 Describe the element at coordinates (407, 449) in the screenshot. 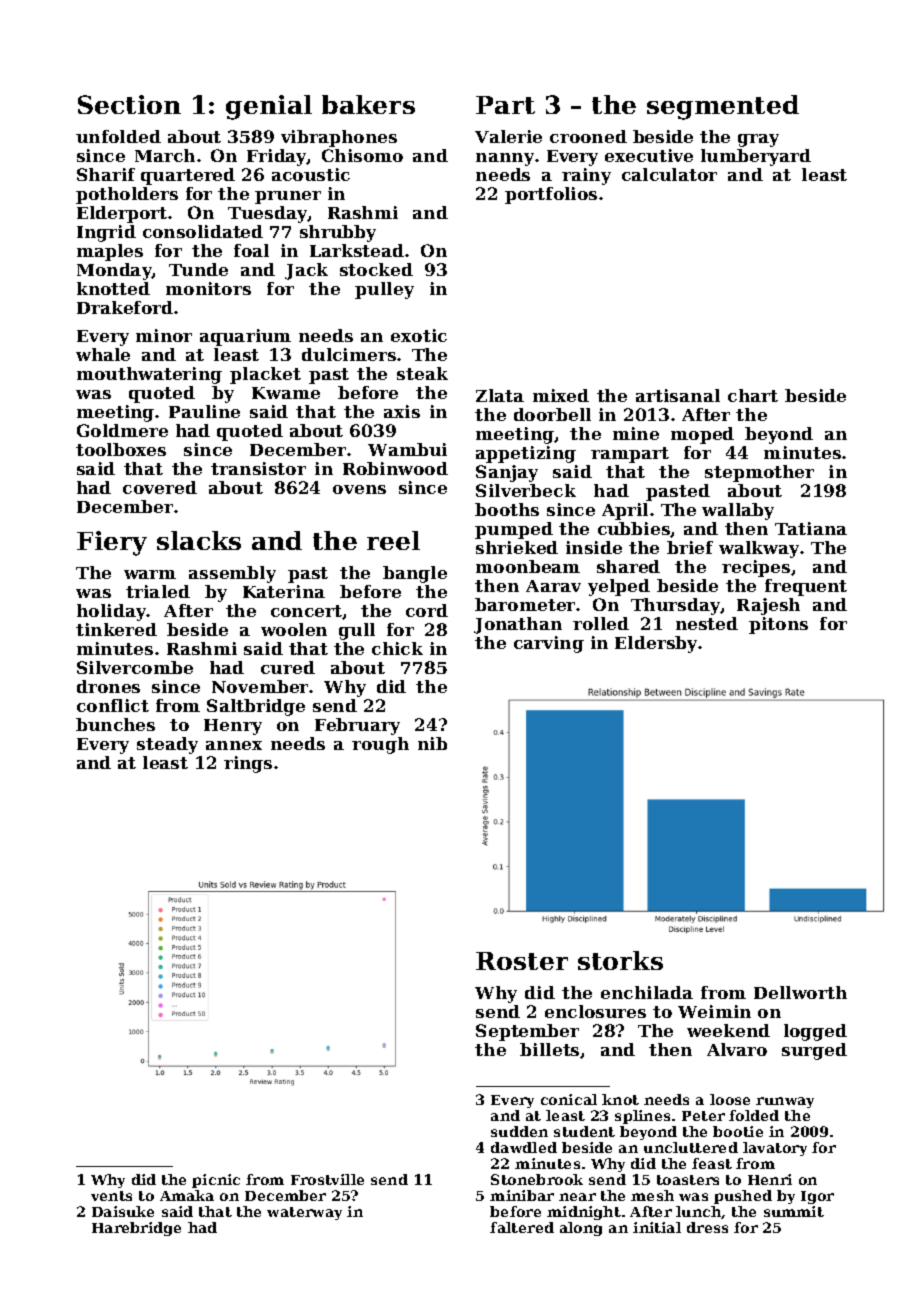

I see `Wambui` at that location.
